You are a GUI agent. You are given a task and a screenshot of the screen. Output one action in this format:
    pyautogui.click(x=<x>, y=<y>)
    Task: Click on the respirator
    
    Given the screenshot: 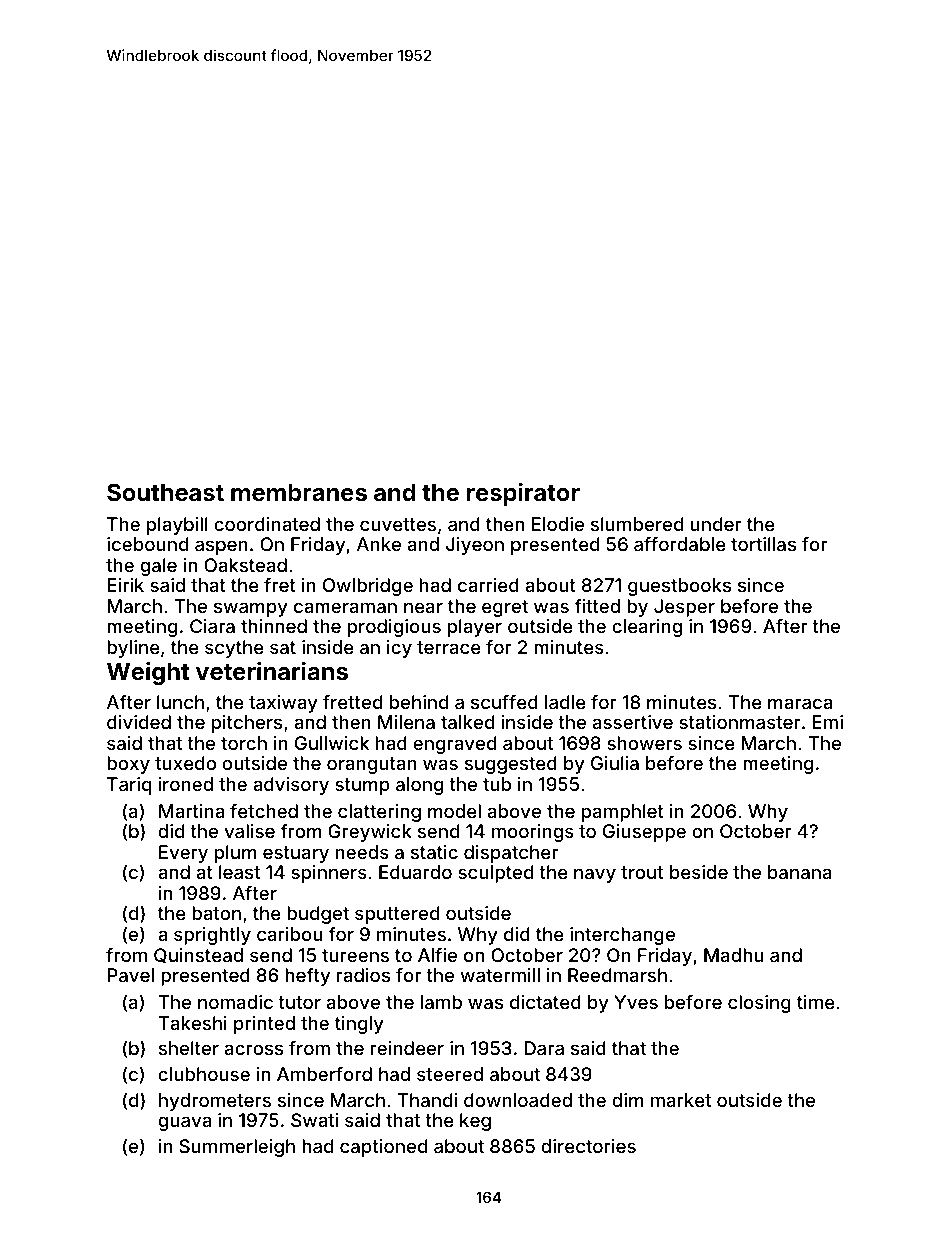 What is the action you would take?
    pyautogui.click(x=523, y=494)
